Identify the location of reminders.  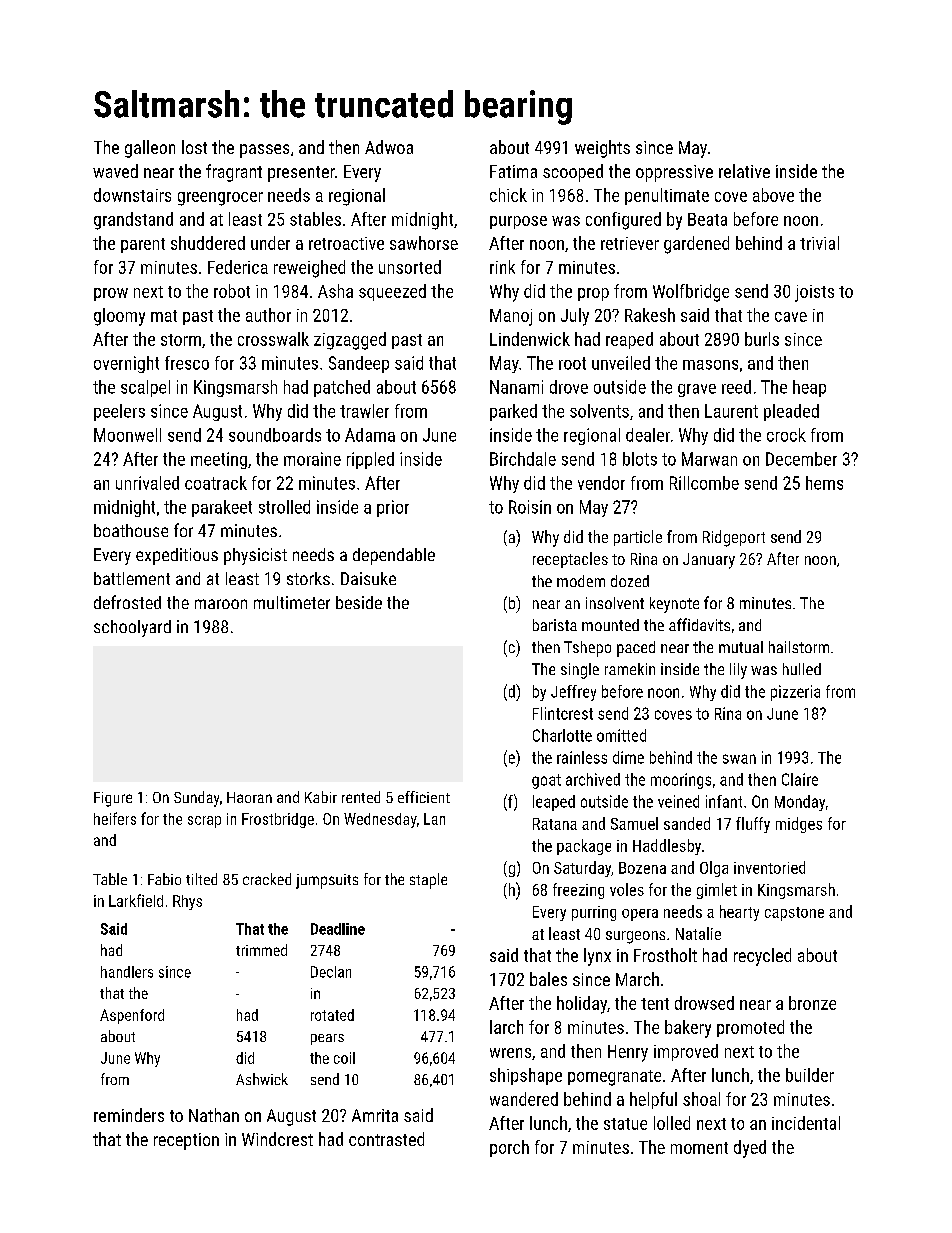
(129, 1115).
